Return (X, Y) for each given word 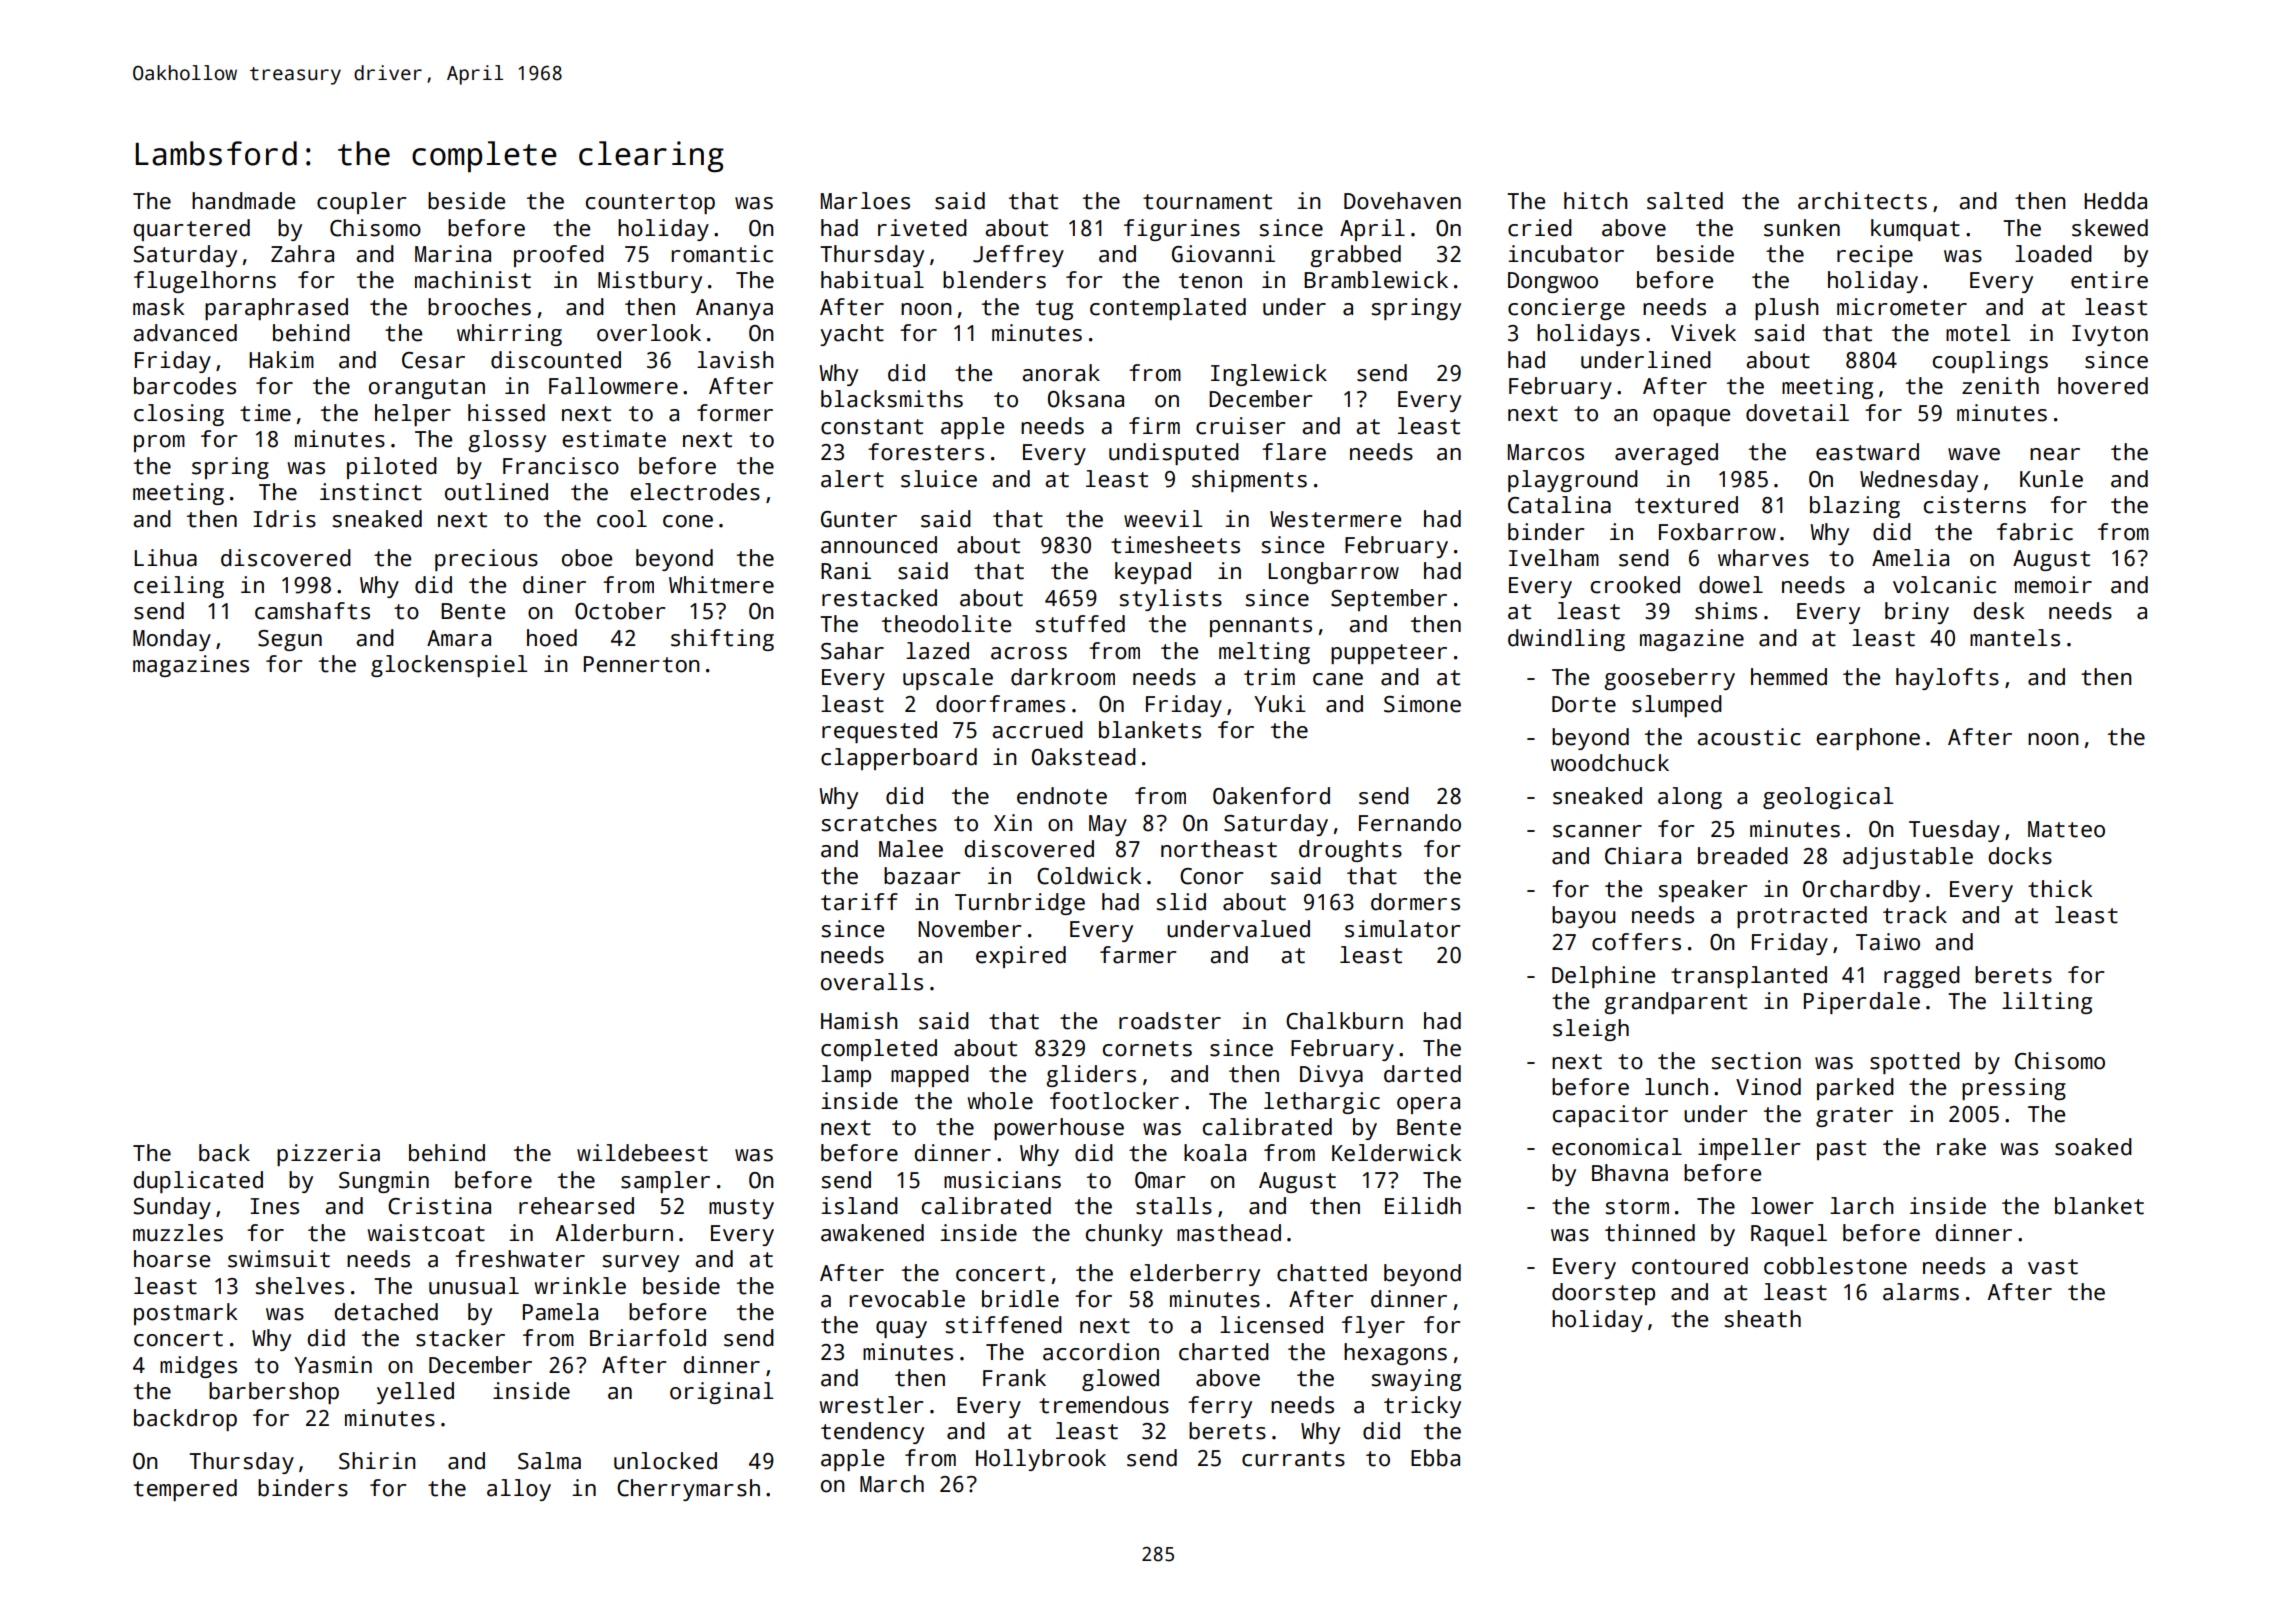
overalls (872, 982)
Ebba (1435, 1458)
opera (1428, 1105)
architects (1862, 201)
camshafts (312, 611)
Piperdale (1862, 1003)
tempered (185, 1490)
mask (158, 307)
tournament (1207, 202)
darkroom (1063, 677)
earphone (1868, 739)
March (892, 1484)
